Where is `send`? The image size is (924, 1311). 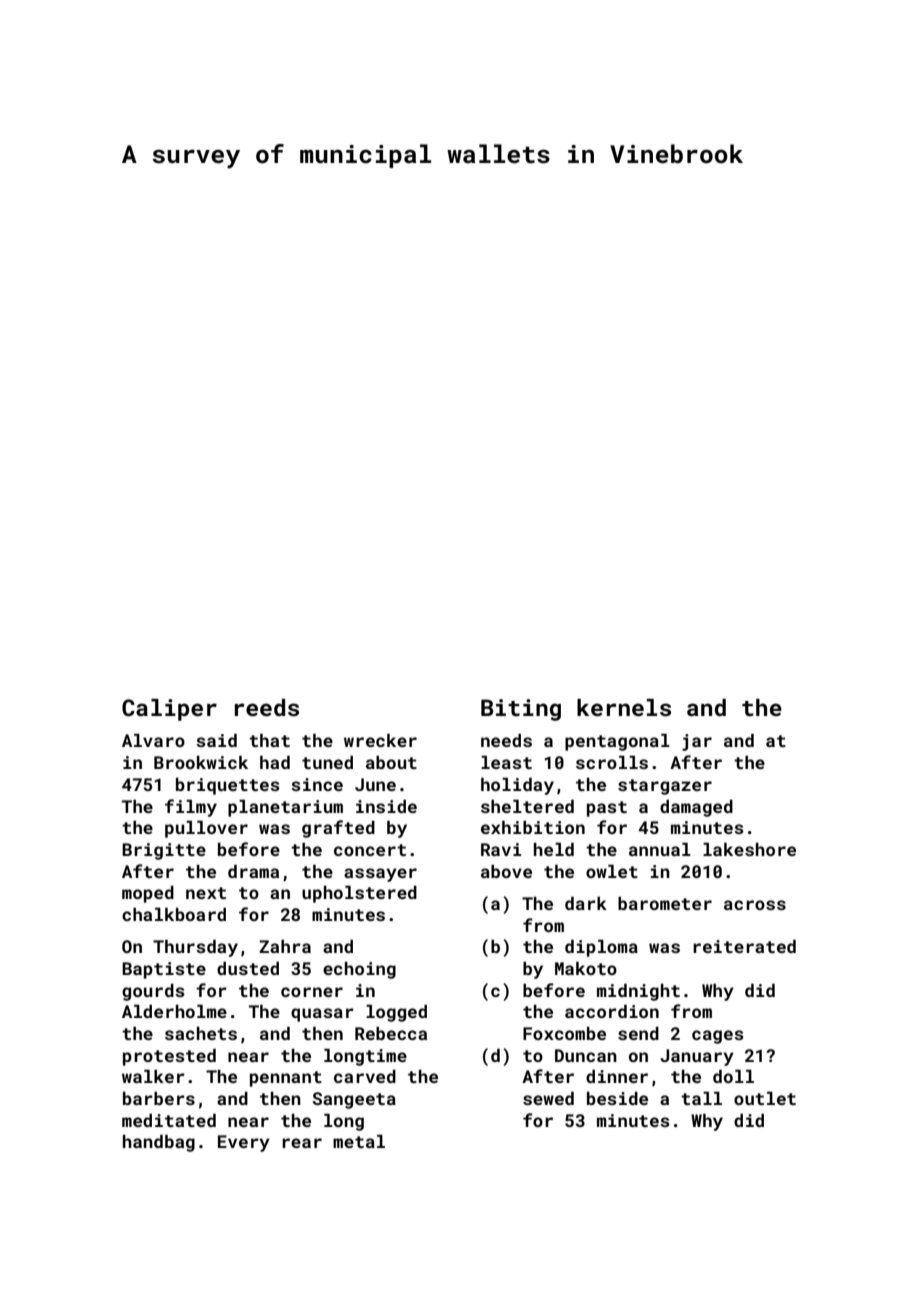 send is located at coordinates (638, 1033).
